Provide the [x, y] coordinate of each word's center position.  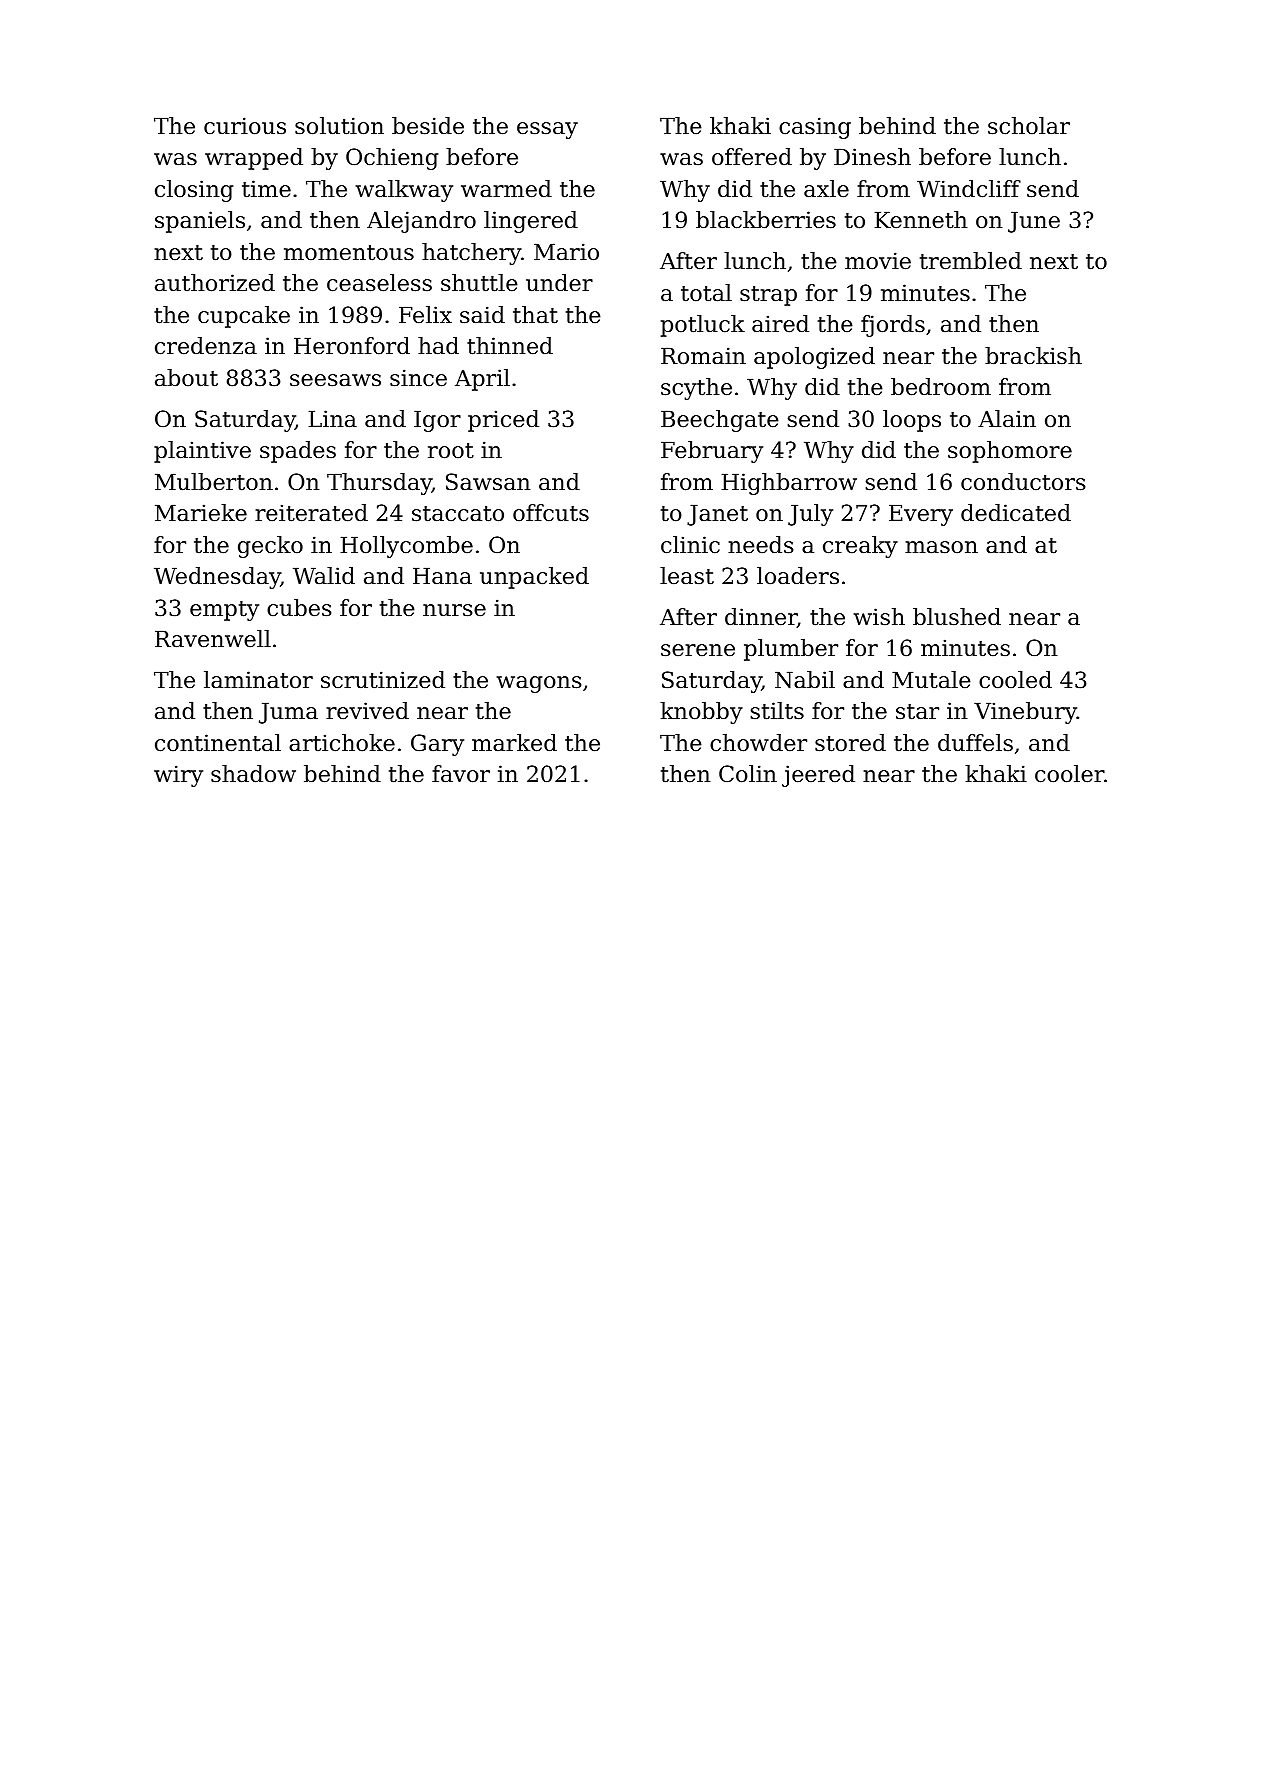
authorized [215, 283]
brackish [1033, 356]
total [706, 293]
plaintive [202, 452]
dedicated [1016, 513]
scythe [696, 389]
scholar [1029, 126]
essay [547, 130]
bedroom [941, 387]
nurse [454, 610]
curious [245, 126]
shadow [253, 774]
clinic [690, 545]
